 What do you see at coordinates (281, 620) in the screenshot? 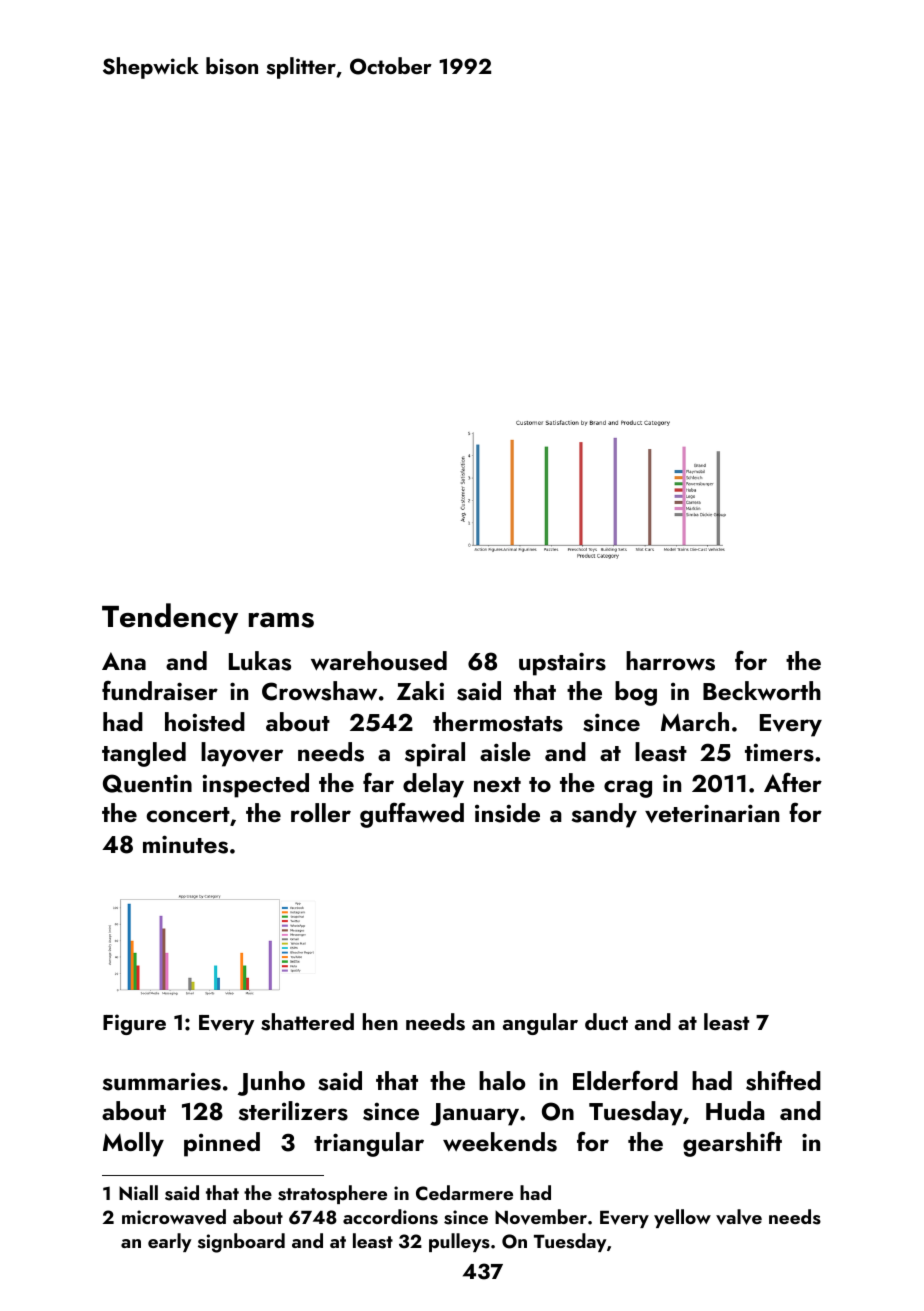
I see `rams` at bounding box center [281, 620].
